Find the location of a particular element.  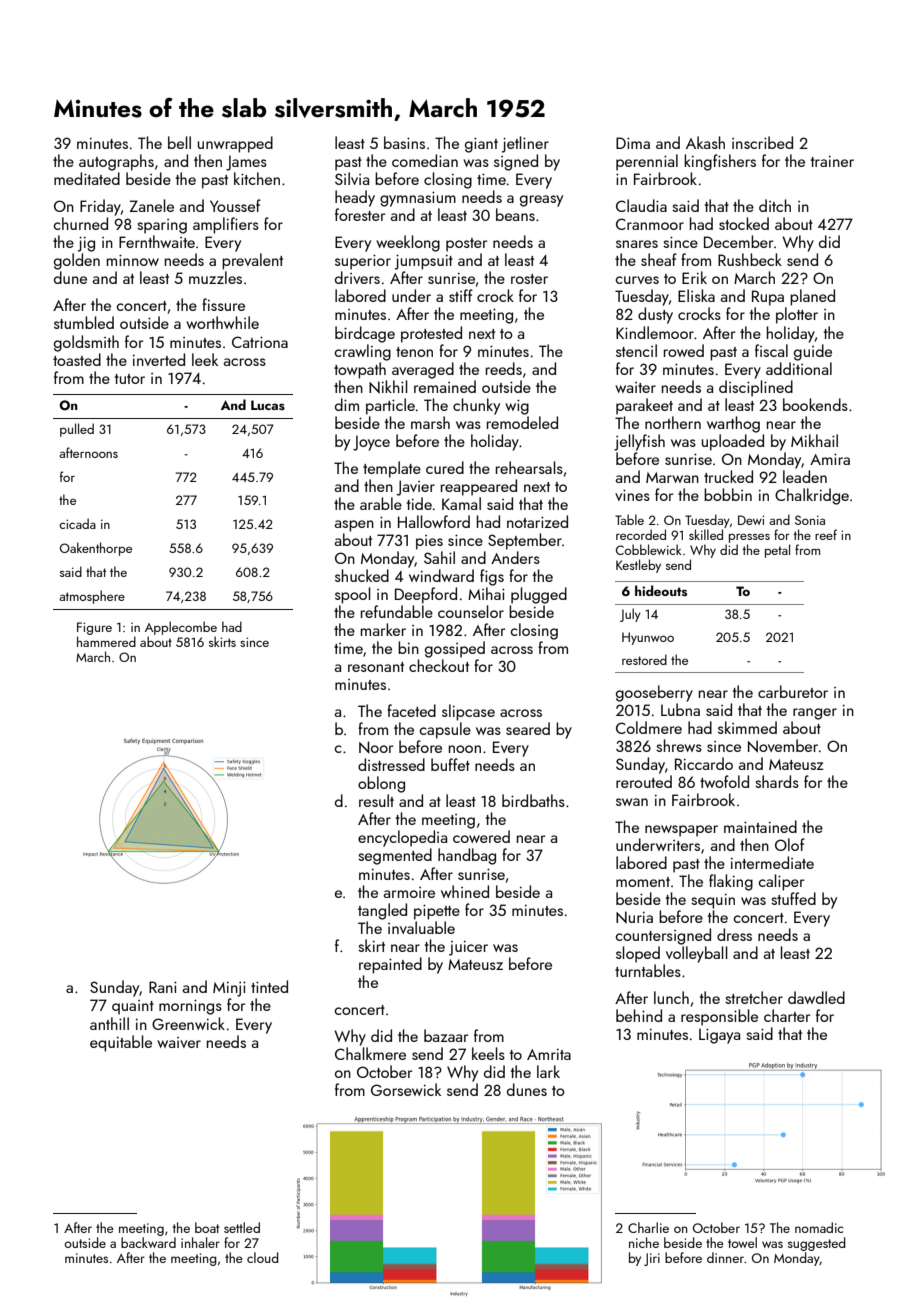

Oakenthorpe is located at coordinates (96, 549).
